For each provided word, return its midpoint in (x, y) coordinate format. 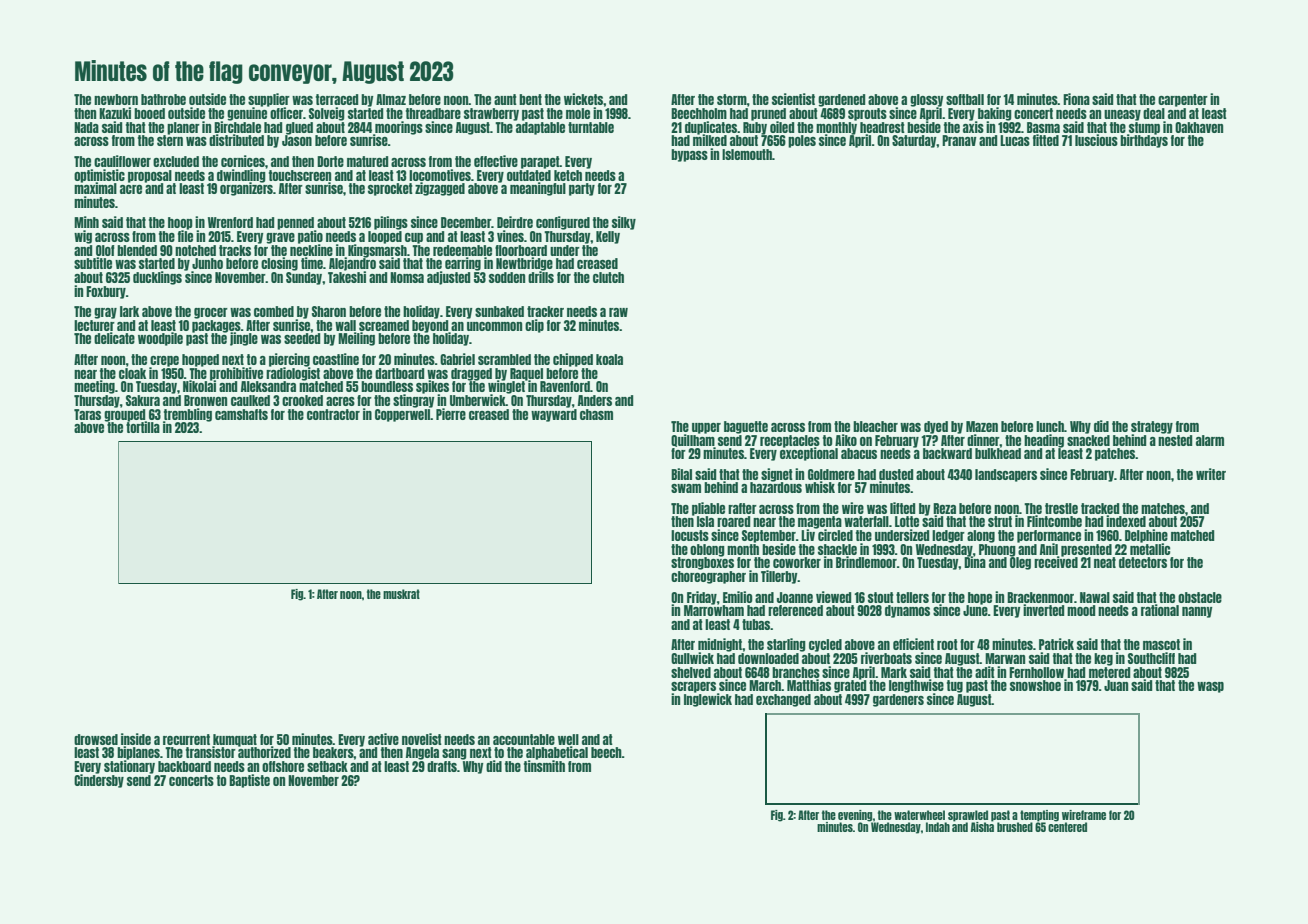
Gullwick (692, 658)
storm (732, 99)
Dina (975, 562)
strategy (1152, 427)
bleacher (875, 426)
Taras (87, 414)
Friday (702, 598)
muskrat (401, 594)
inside (136, 739)
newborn (116, 99)
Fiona (1076, 99)
